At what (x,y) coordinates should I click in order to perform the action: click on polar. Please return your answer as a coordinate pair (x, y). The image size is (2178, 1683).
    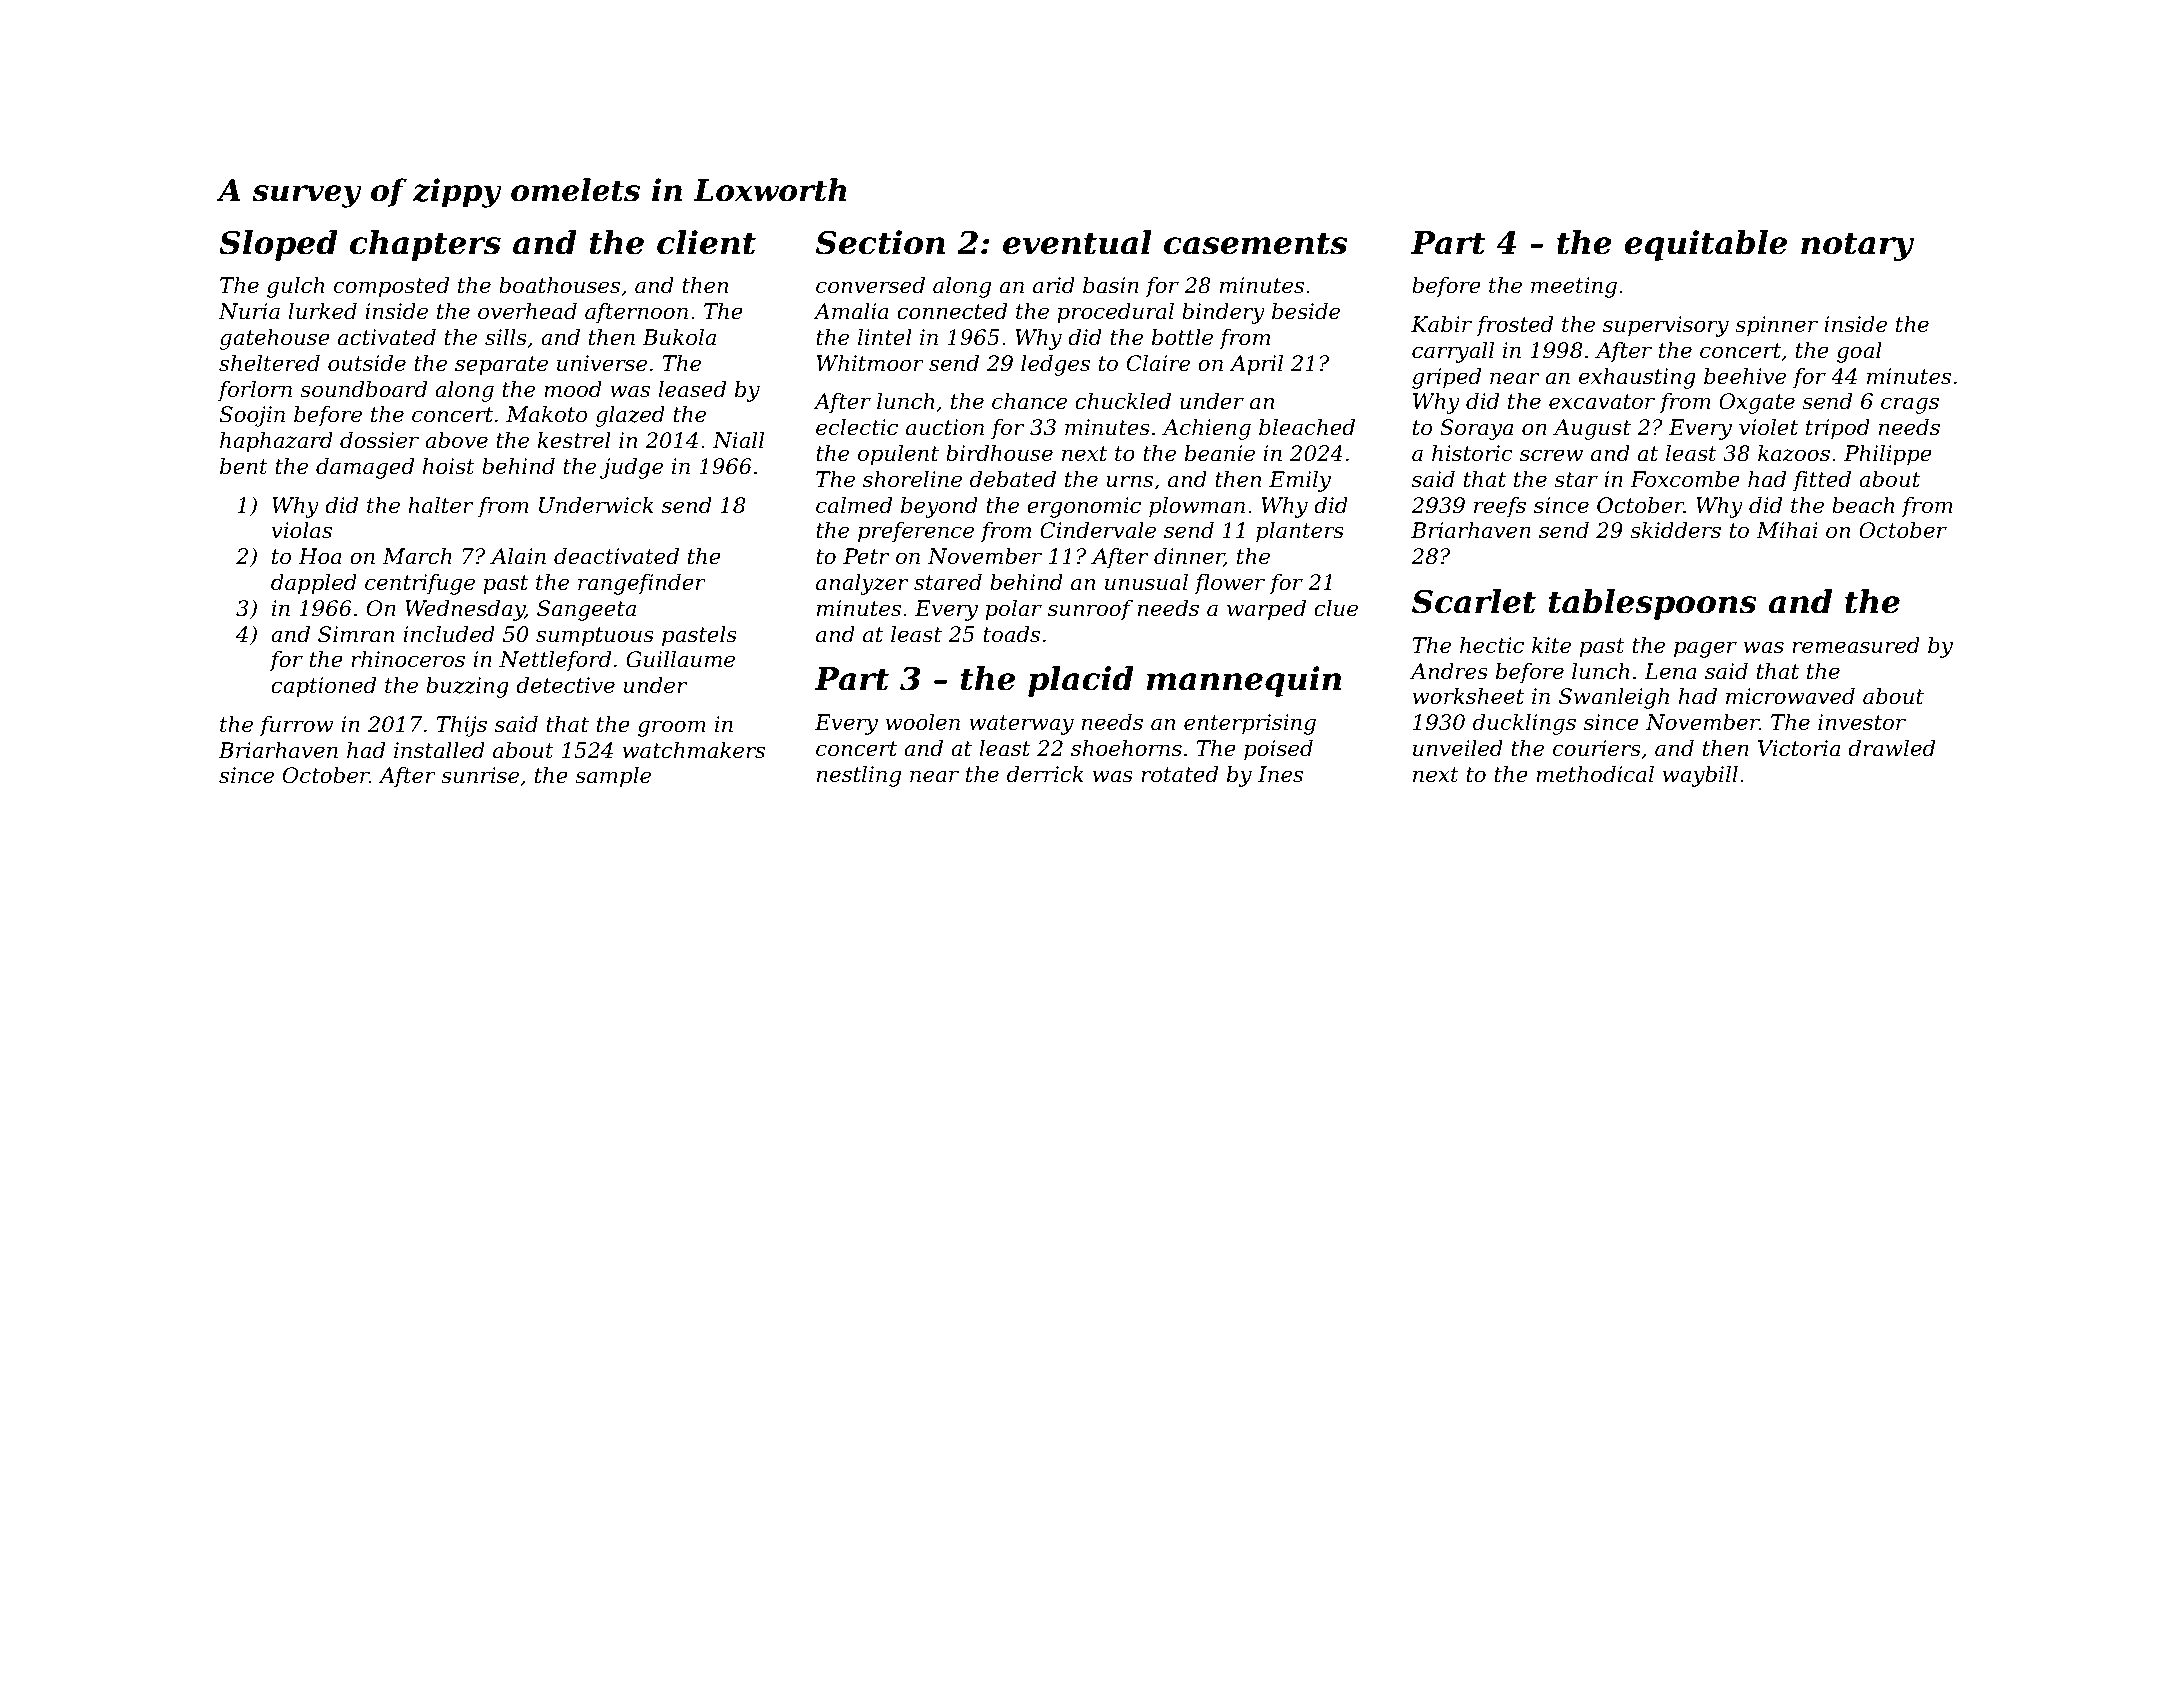
    Looking at the image, I should click on (1013, 610).
